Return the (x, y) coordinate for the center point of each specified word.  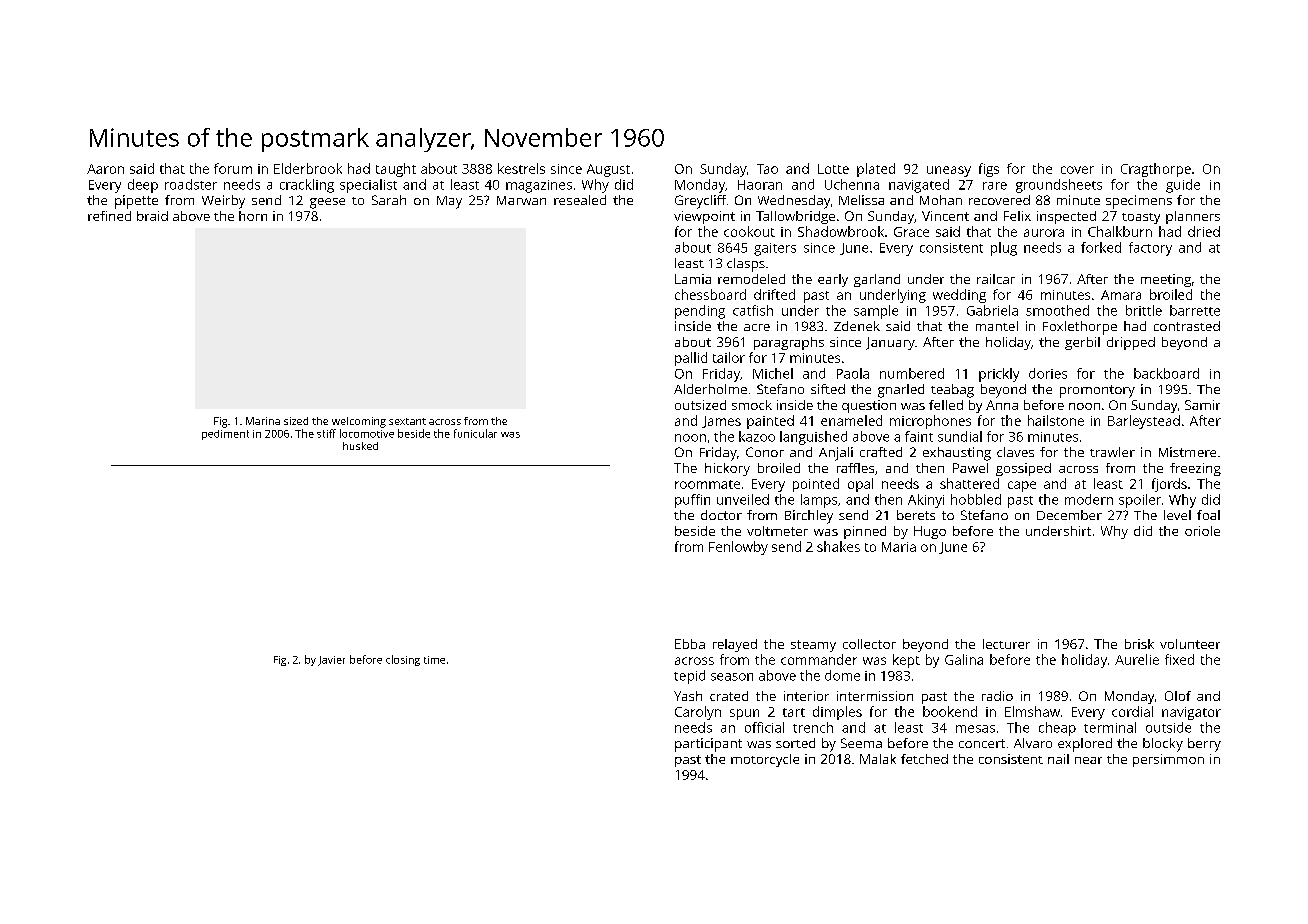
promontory (1097, 391)
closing (403, 660)
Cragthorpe (1156, 170)
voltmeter (777, 531)
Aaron (105, 169)
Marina (263, 421)
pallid (691, 359)
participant (708, 745)
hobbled (976, 499)
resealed (580, 200)
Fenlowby (738, 548)
